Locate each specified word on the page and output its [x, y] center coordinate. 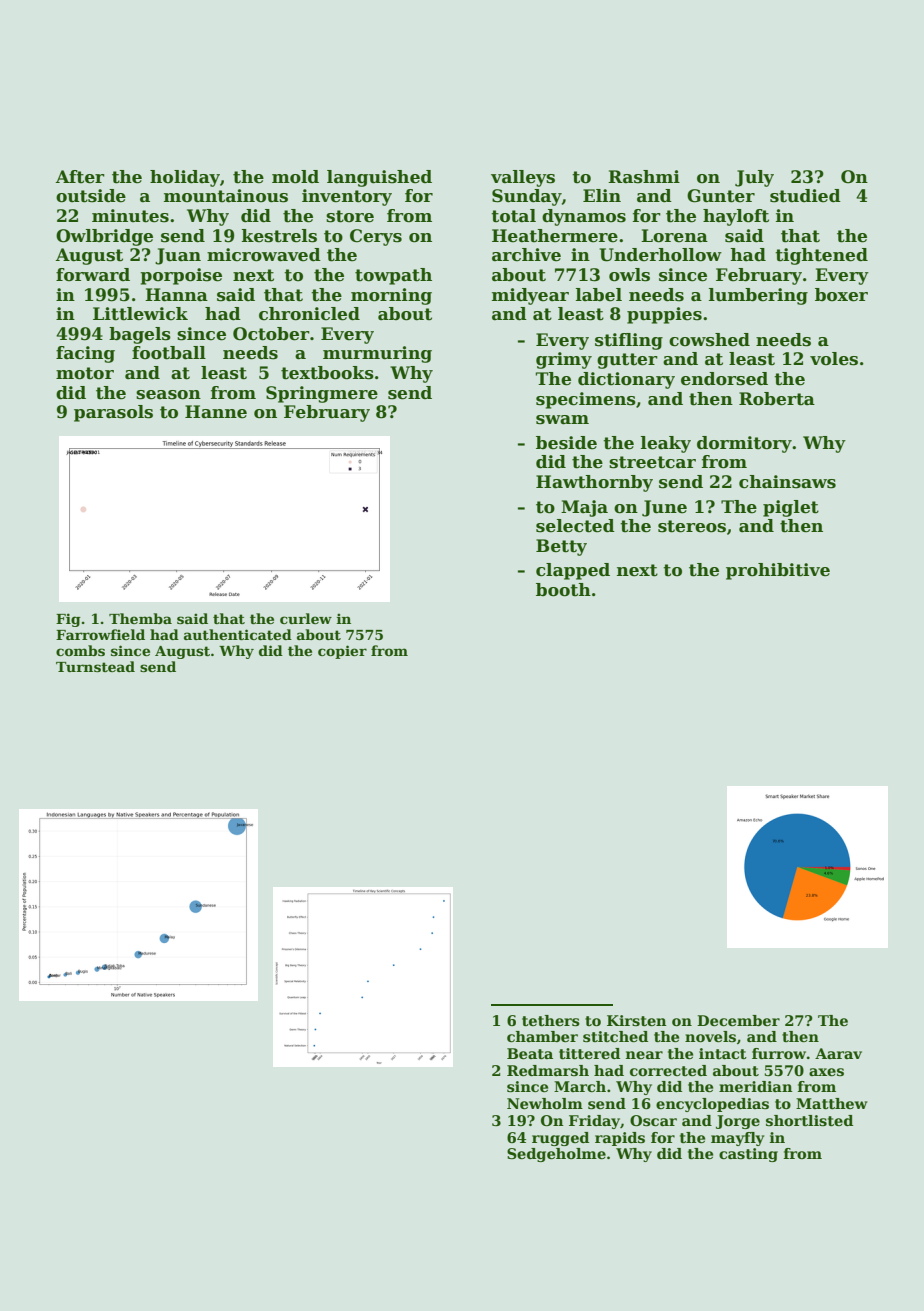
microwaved [264, 255]
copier [342, 652]
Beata [530, 1053]
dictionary [626, 380]
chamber [542, 1036]
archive [526, 255]
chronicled [309, 314]
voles [834, 359]
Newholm [545, 1103]
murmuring [377, 354]
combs [80, 650]
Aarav [838, 1053]
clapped [573, 571]
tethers [551, 1020]
